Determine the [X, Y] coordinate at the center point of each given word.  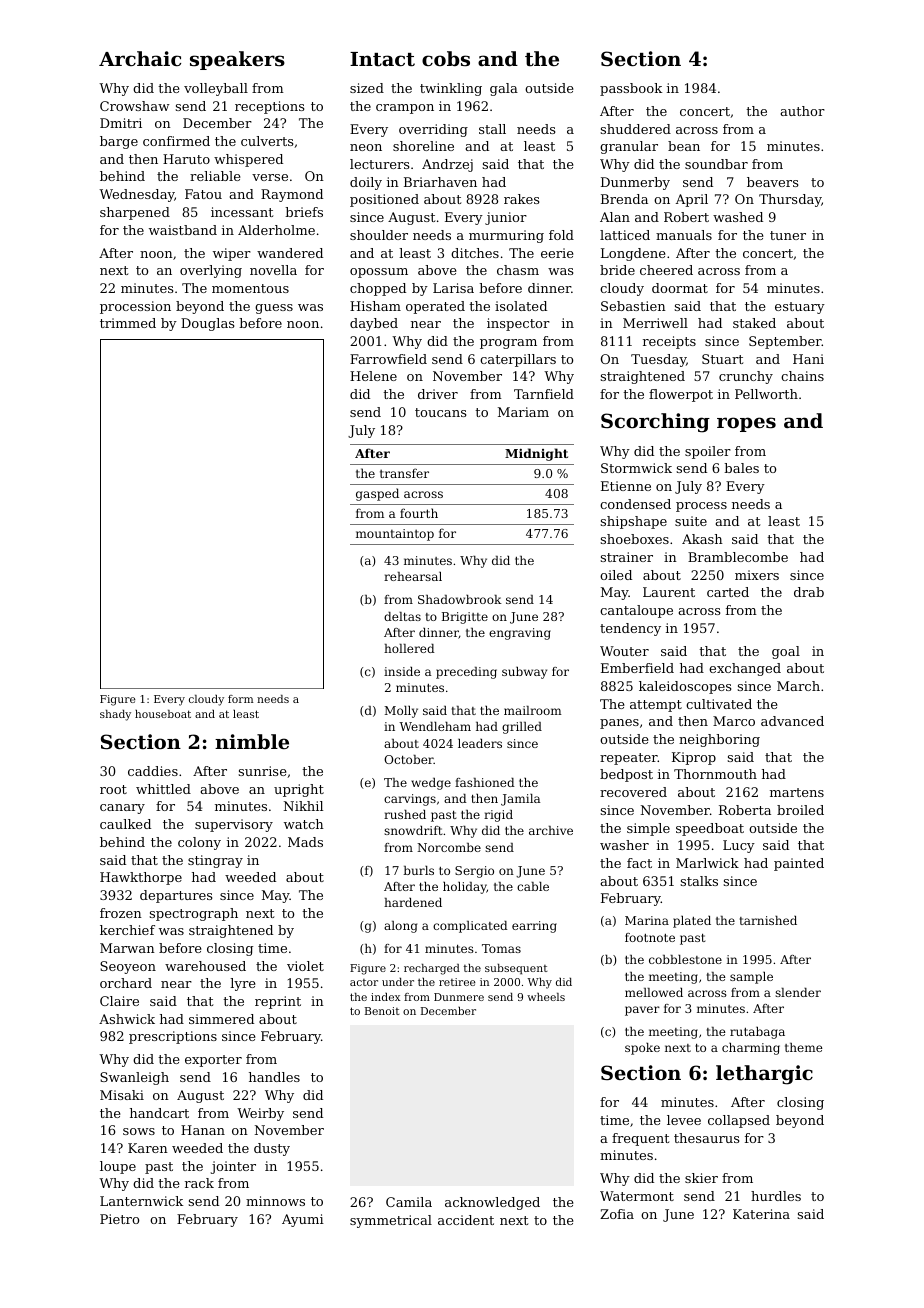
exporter [213, 1061]
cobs [446, 59]
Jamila [520, 800]
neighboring [719, 740]
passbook [631, 89]
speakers [237, 60]
